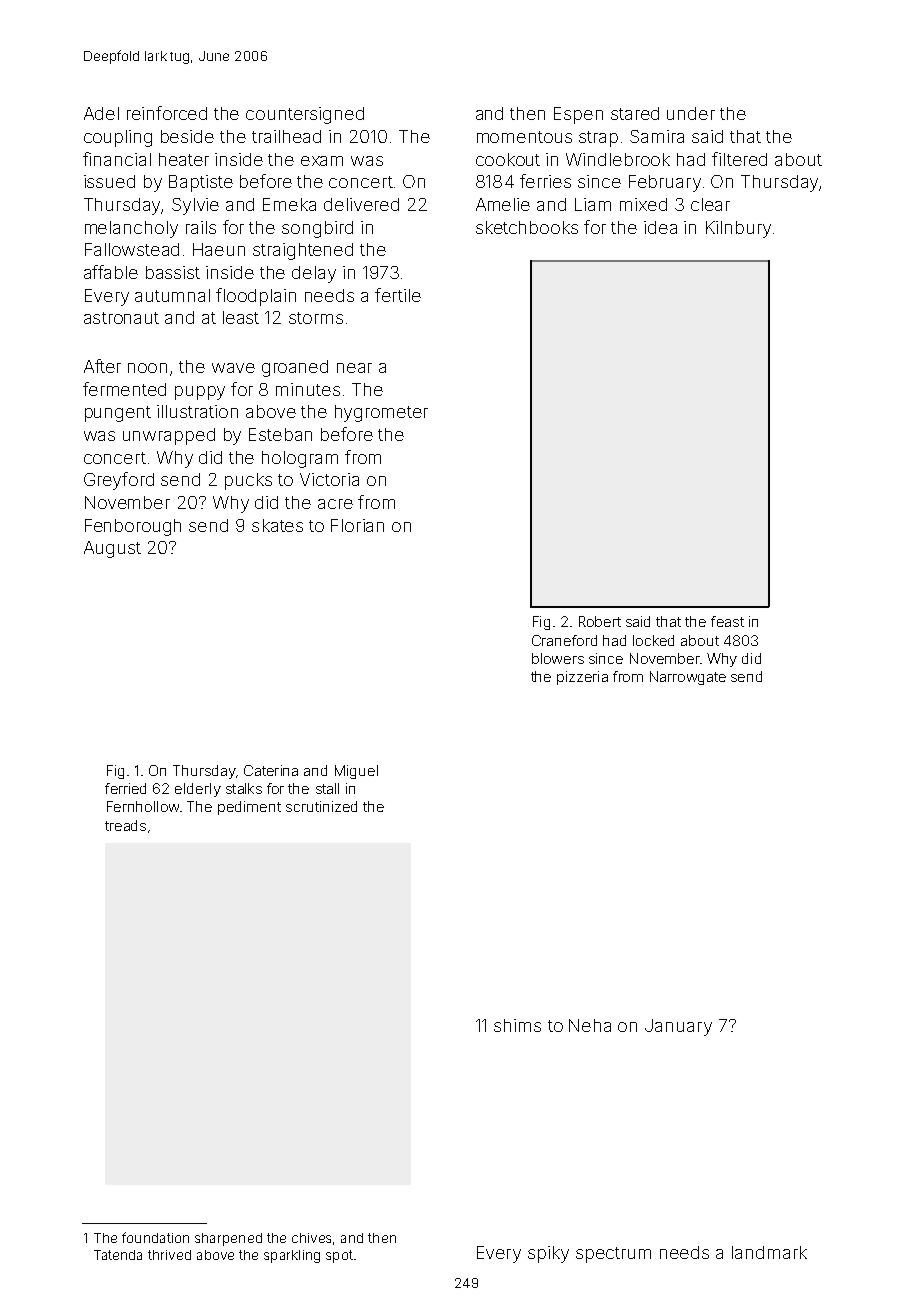 This screenshot has width=908, height=1316. I want to click on feast, so click(727, 621).
